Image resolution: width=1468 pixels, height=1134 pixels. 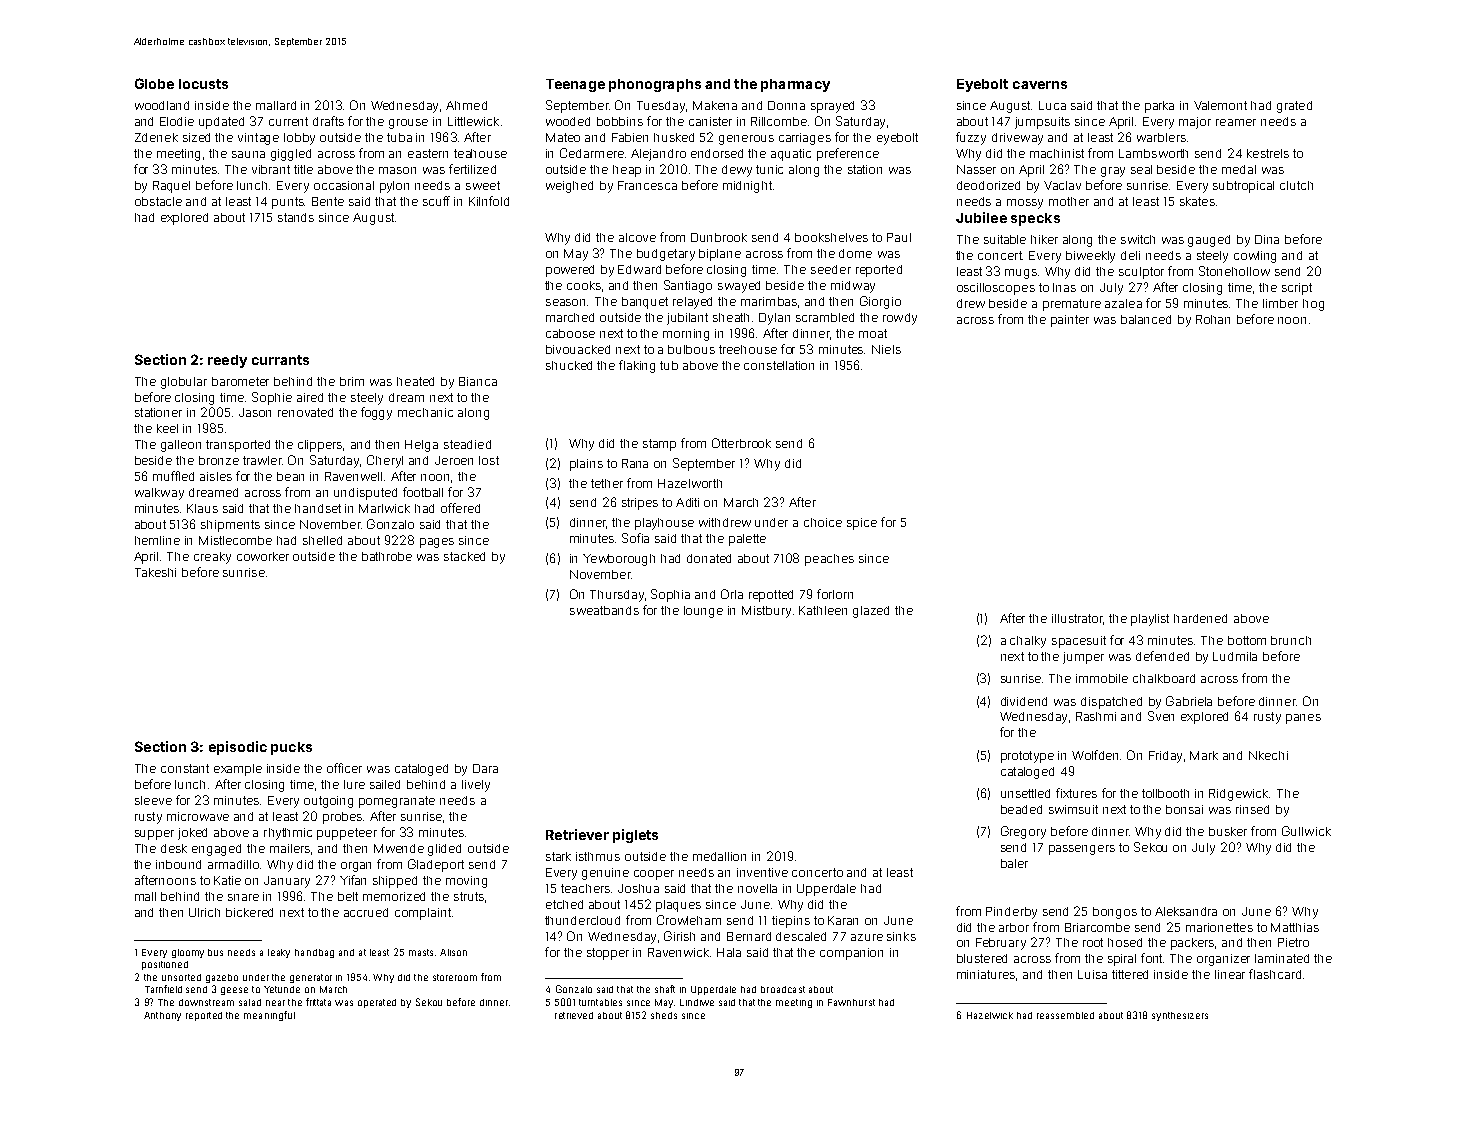 What do you see at coordinates (1141, 273) in the page?
I see `sculptor` at bounding box center [1141, 273].
